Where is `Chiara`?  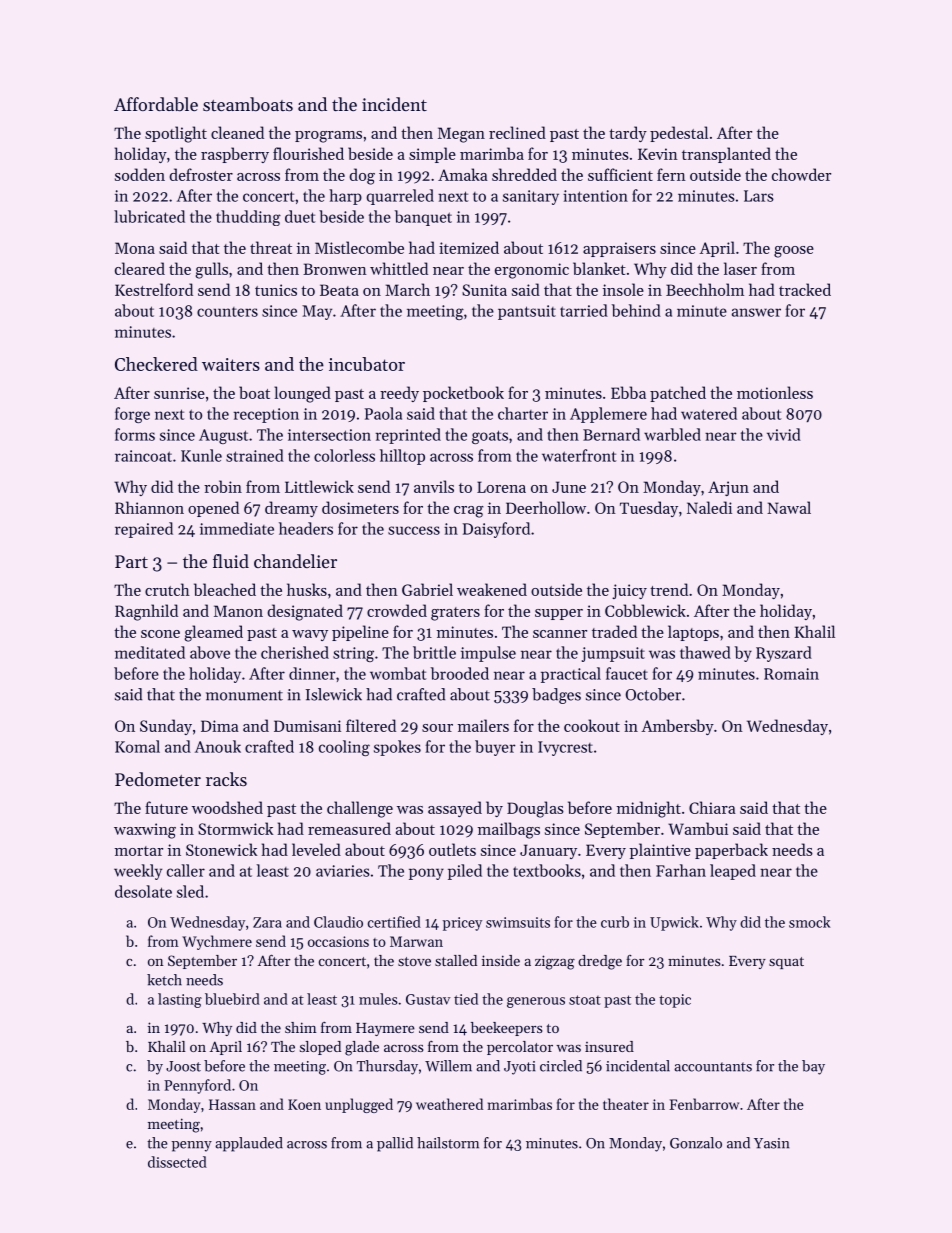
Chiara is located at coordinates (712, 807).
